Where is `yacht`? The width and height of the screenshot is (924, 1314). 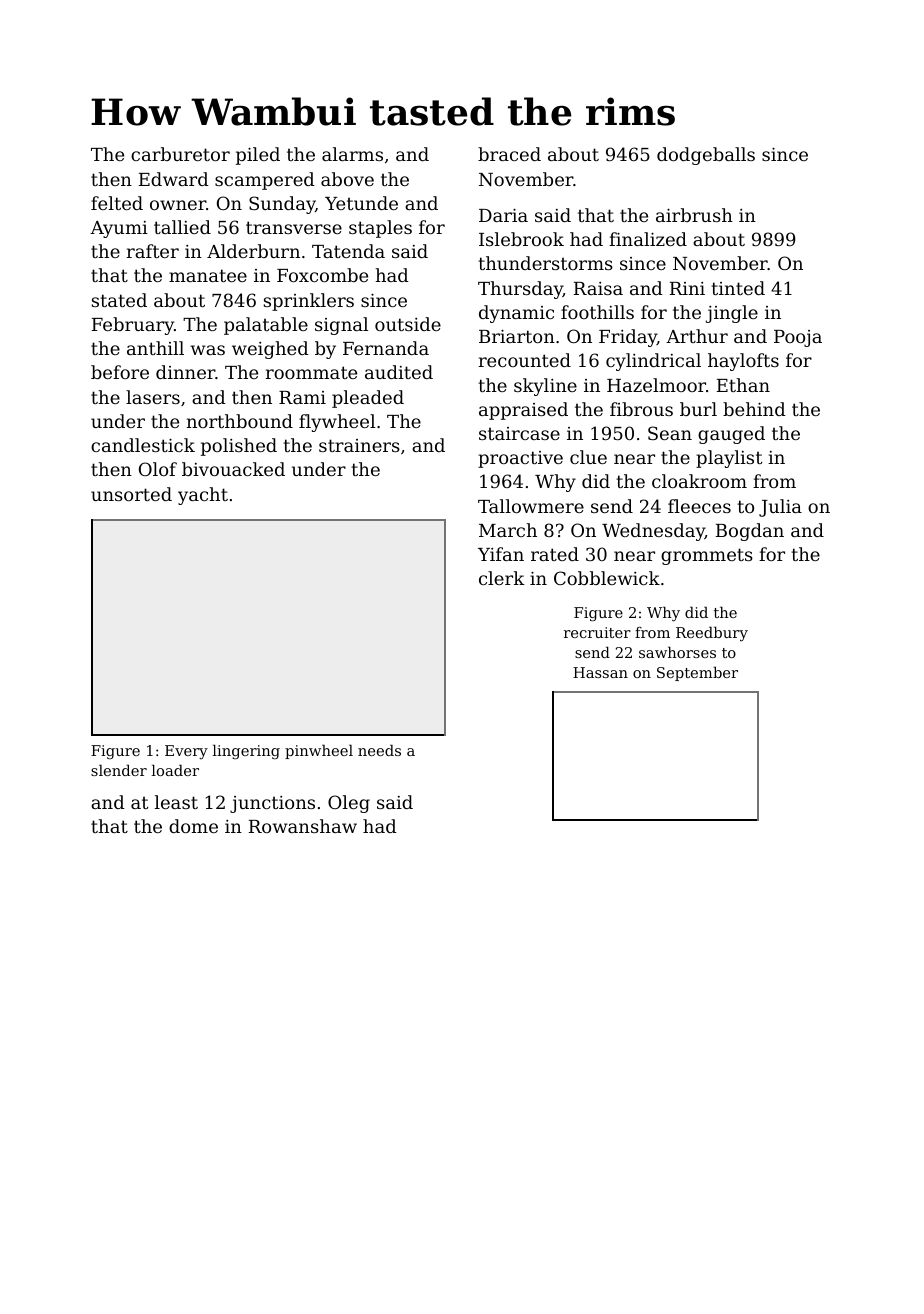
yacht is located at coordinates (203, 496).
